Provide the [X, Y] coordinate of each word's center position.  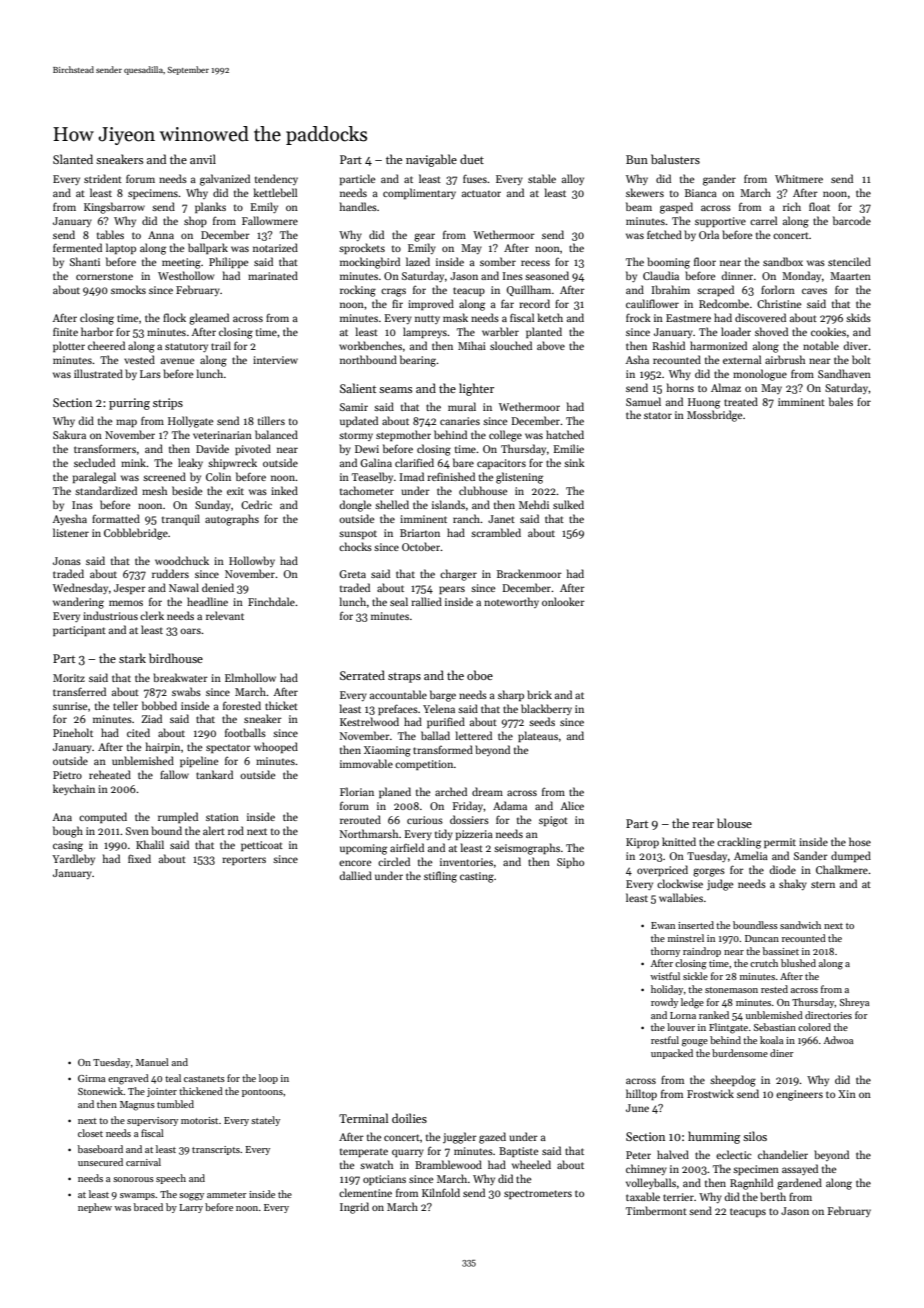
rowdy [664, 1003]
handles [358, 206]
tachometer [367, 490]
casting [477, 877]
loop [268, 1079]
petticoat [262, 846]
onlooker [563, 601]
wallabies [681, 897]
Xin [847, 1094]
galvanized [225, 180]
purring [129, 404]
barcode [852, 220]
